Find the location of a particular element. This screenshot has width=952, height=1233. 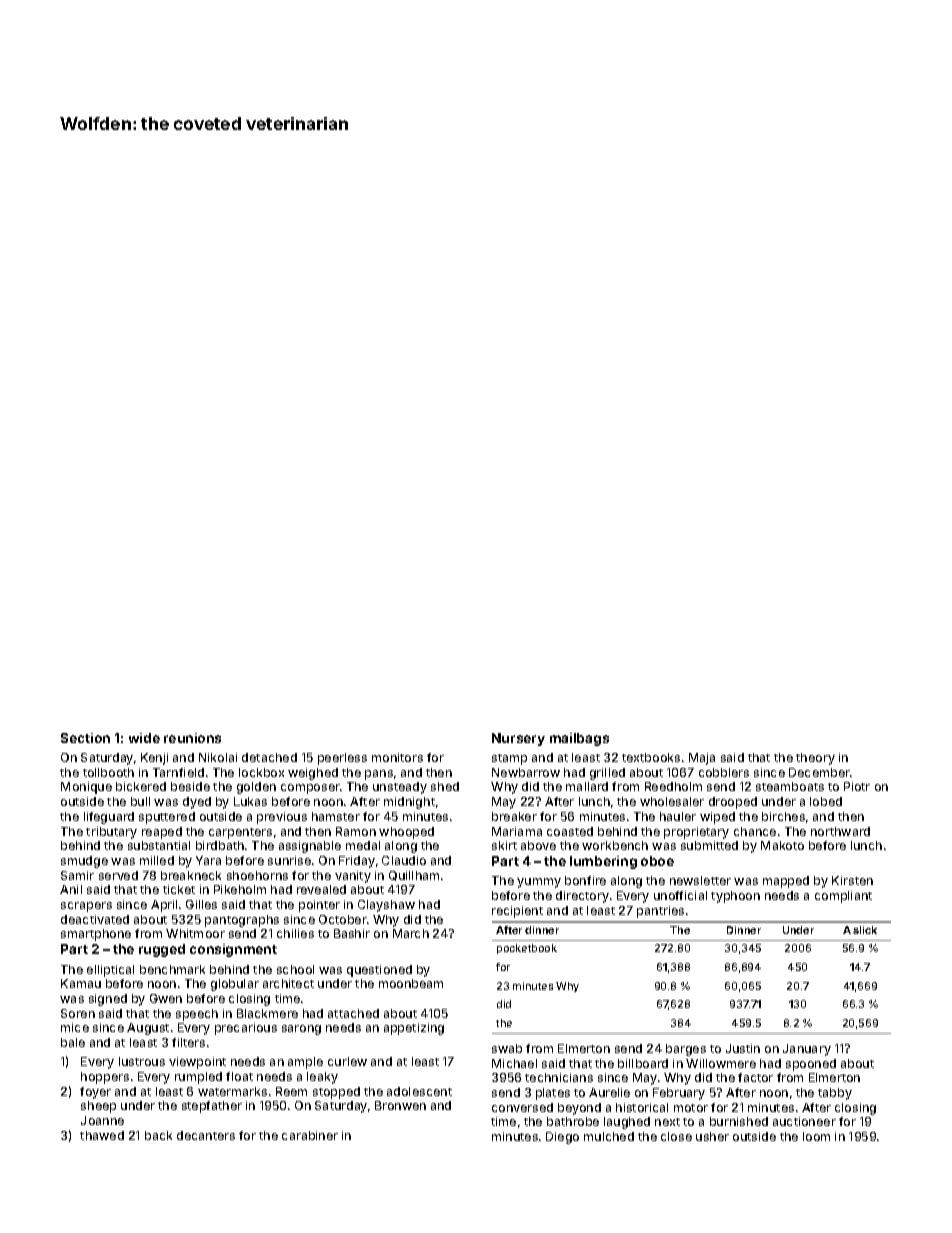

substantial is located at coordinates (159, 845).
